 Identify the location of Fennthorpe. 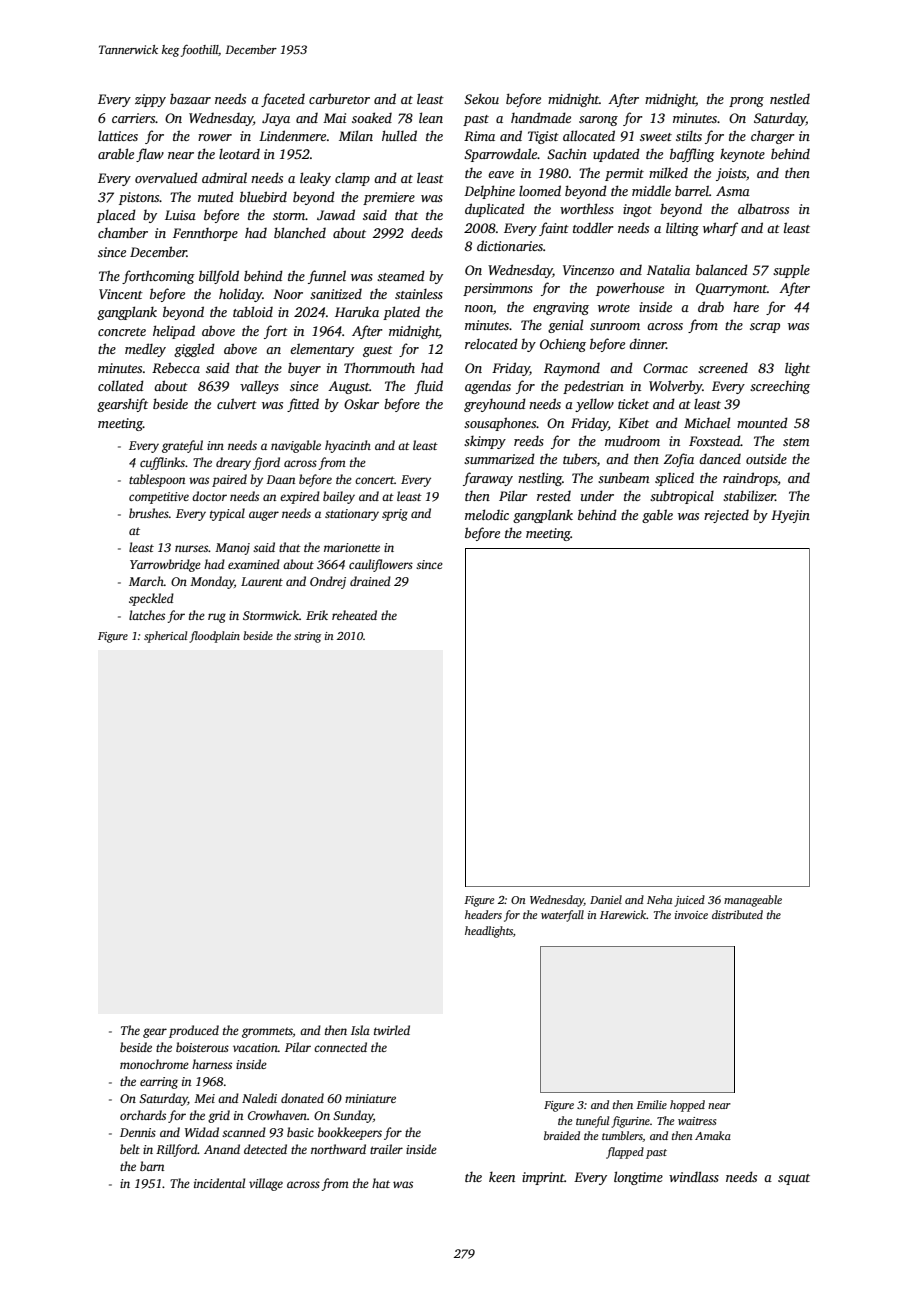
(205, 234).
